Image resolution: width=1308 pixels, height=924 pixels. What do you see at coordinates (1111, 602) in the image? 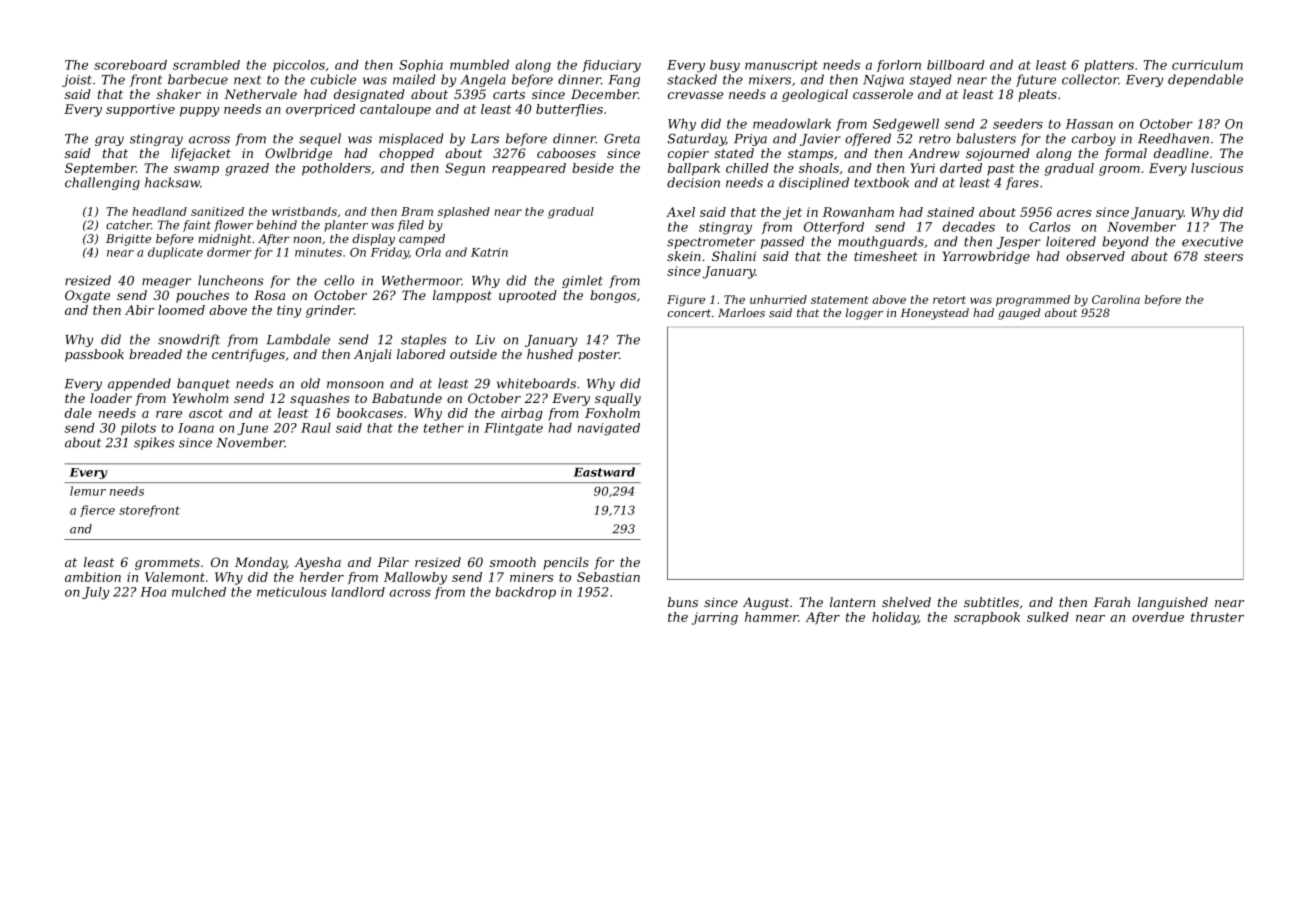
I see `Farah` at bounding box center [1111, 602].
